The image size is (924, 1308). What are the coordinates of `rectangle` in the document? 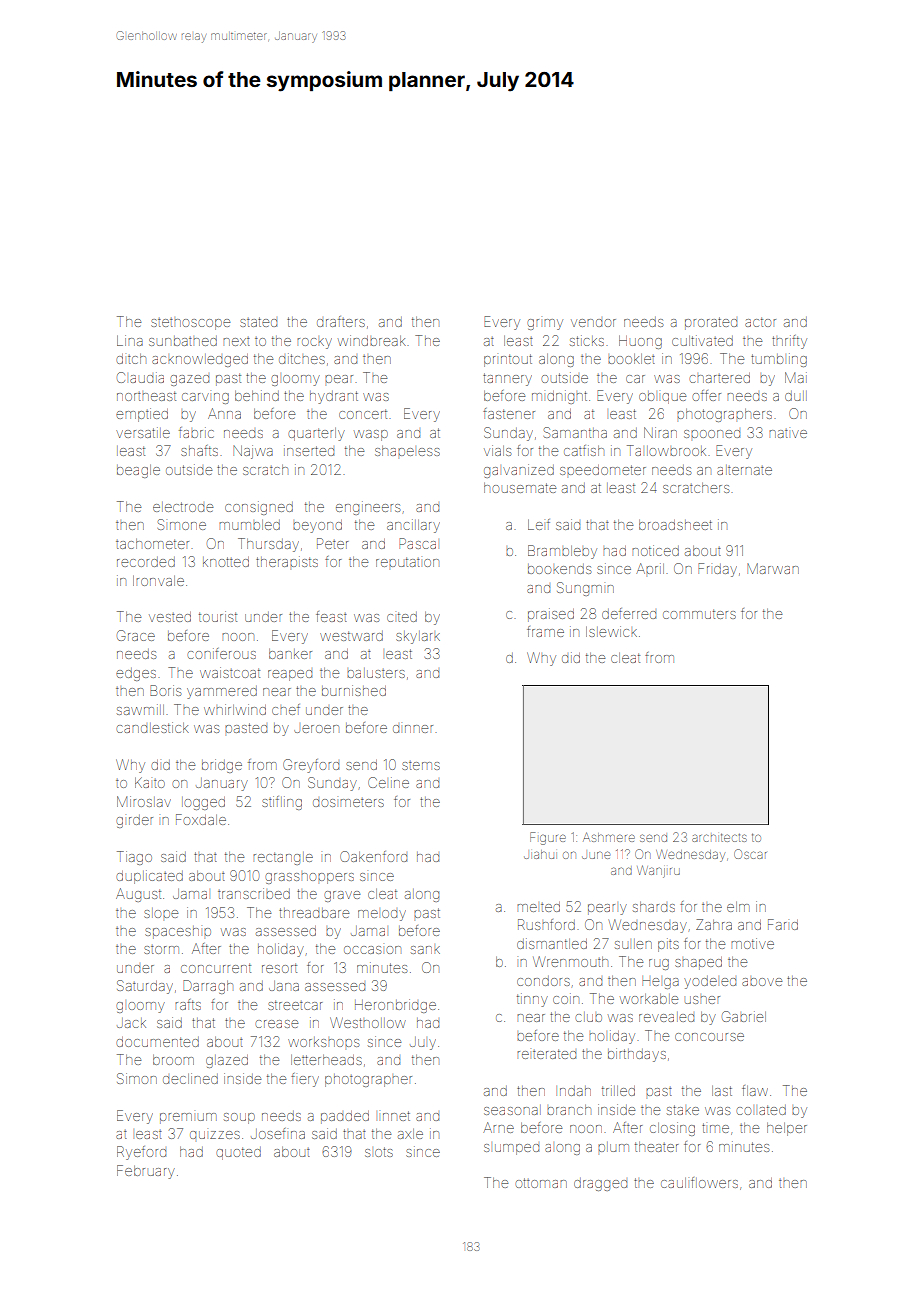 It's located at (283, 858).
